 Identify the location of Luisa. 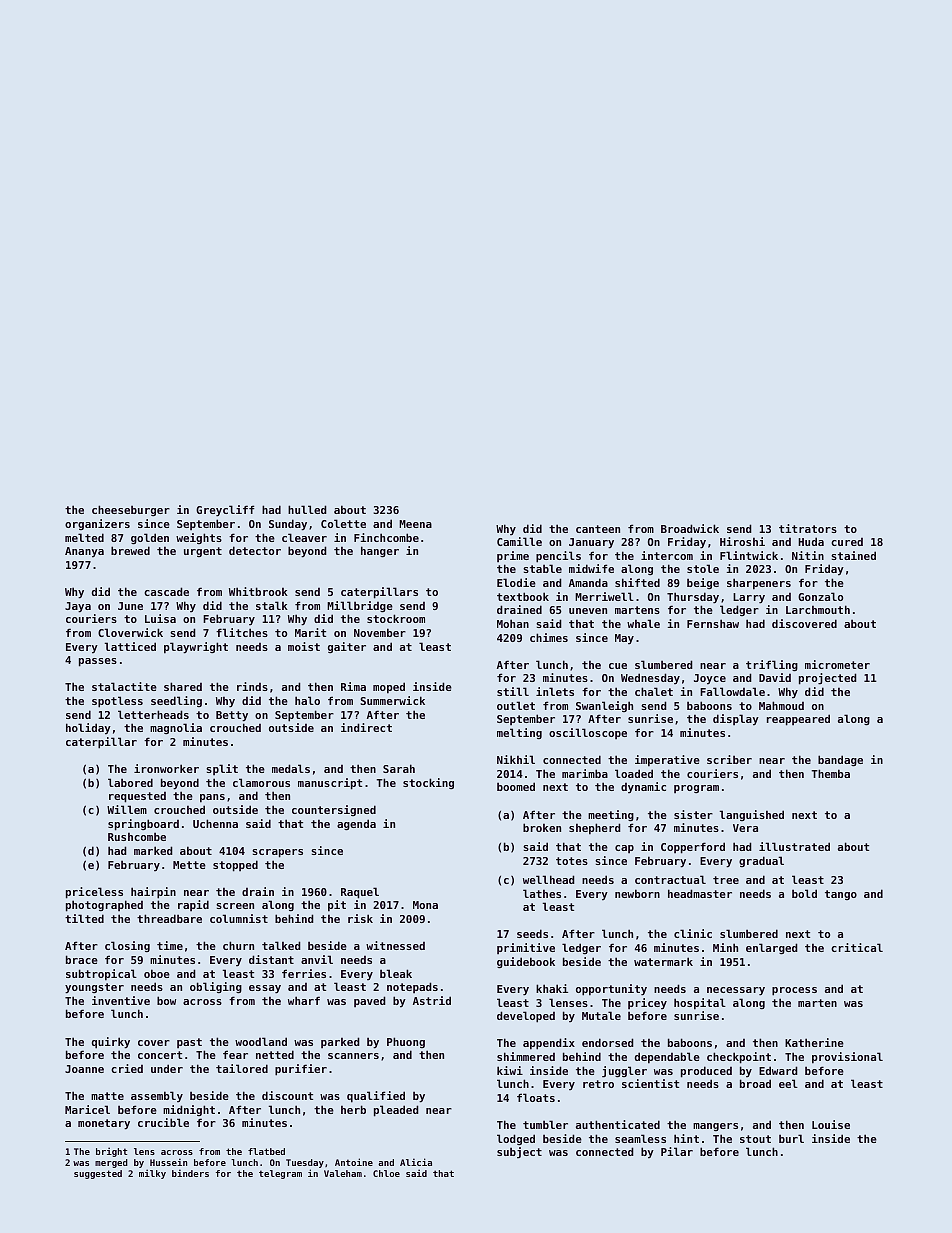
(160, 618).
